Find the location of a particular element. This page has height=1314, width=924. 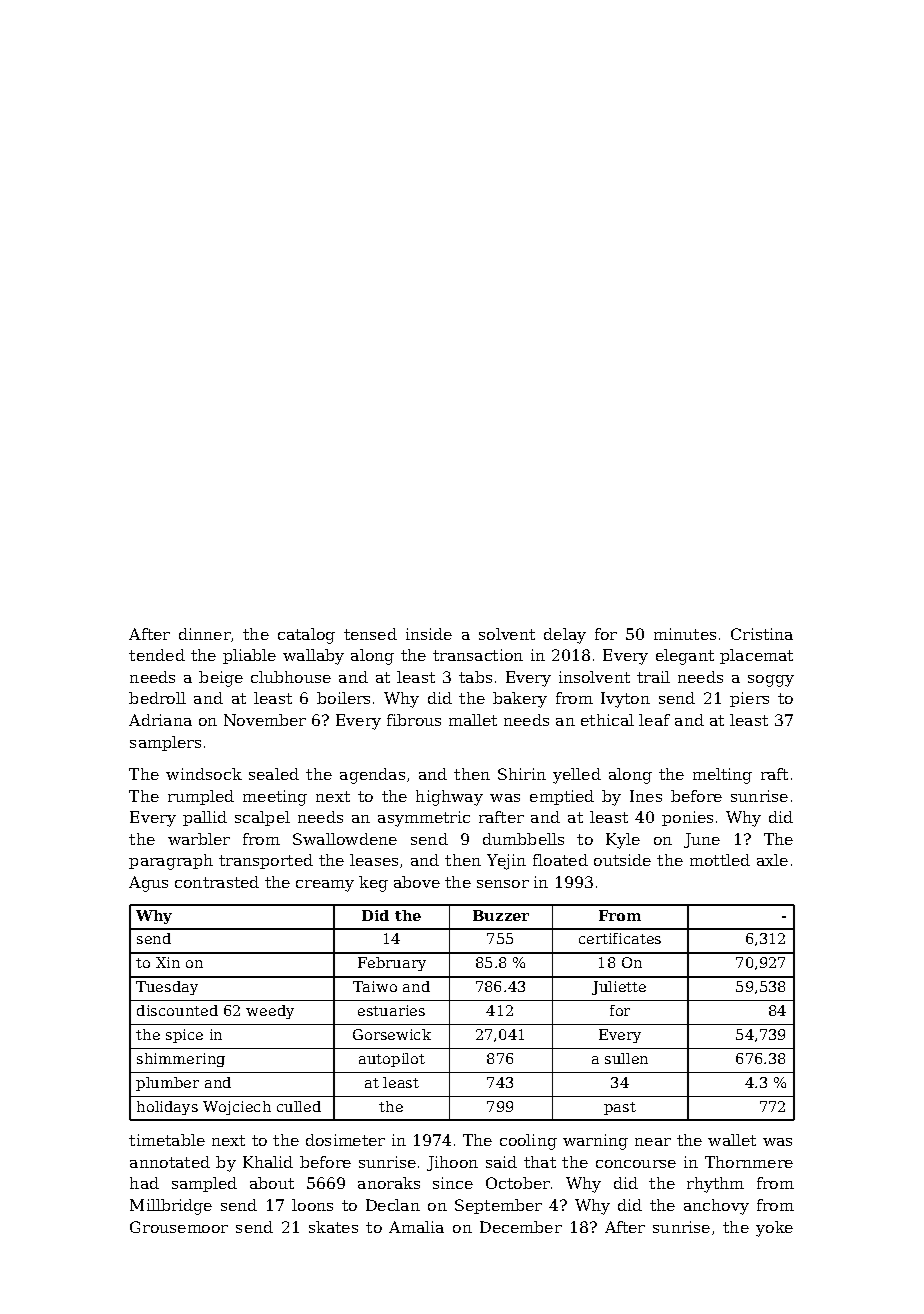

Taiwo is located at coordinates (375, 986).
